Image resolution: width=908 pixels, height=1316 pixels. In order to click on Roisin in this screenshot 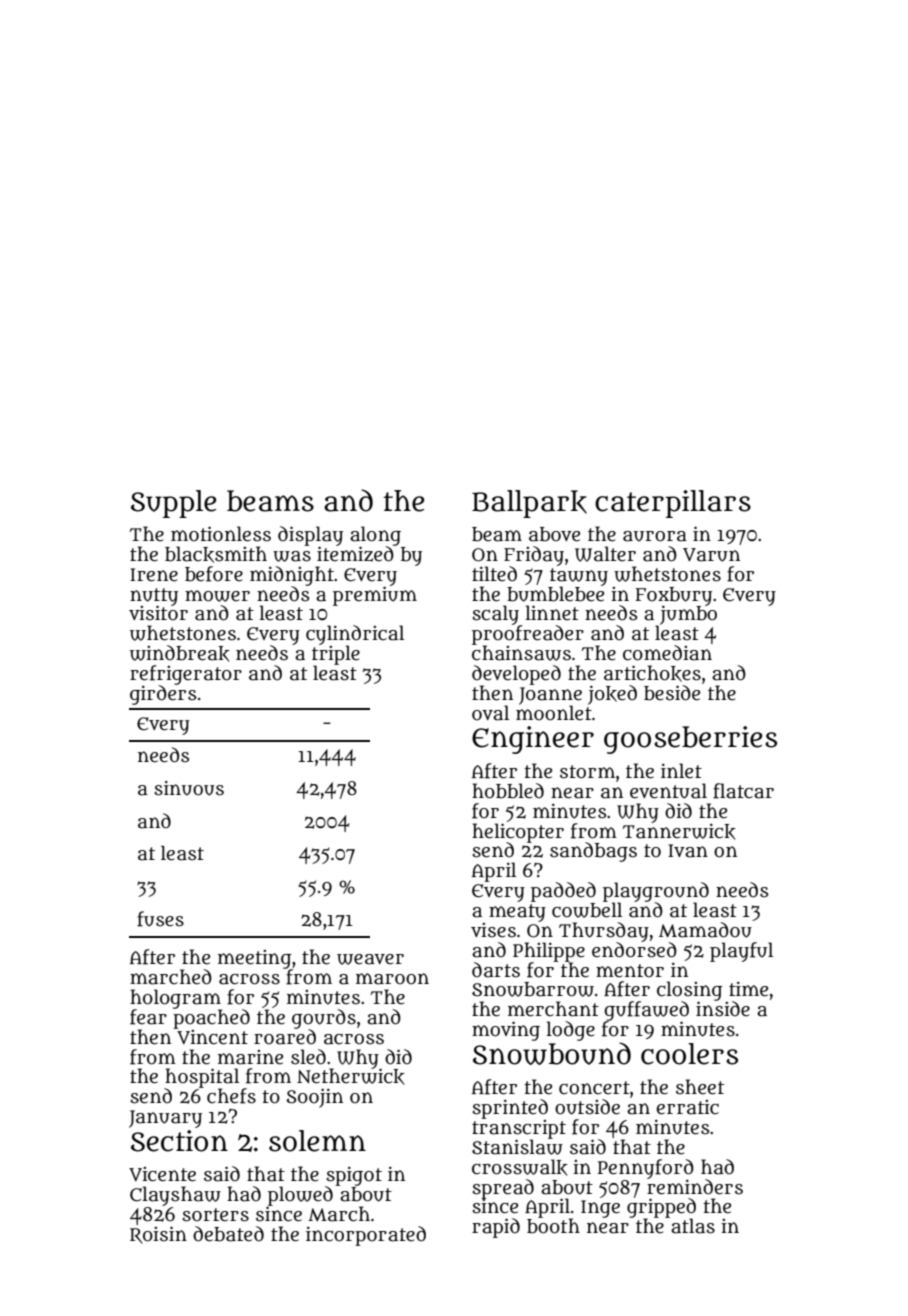, I will do `click(158, 1235)`.
